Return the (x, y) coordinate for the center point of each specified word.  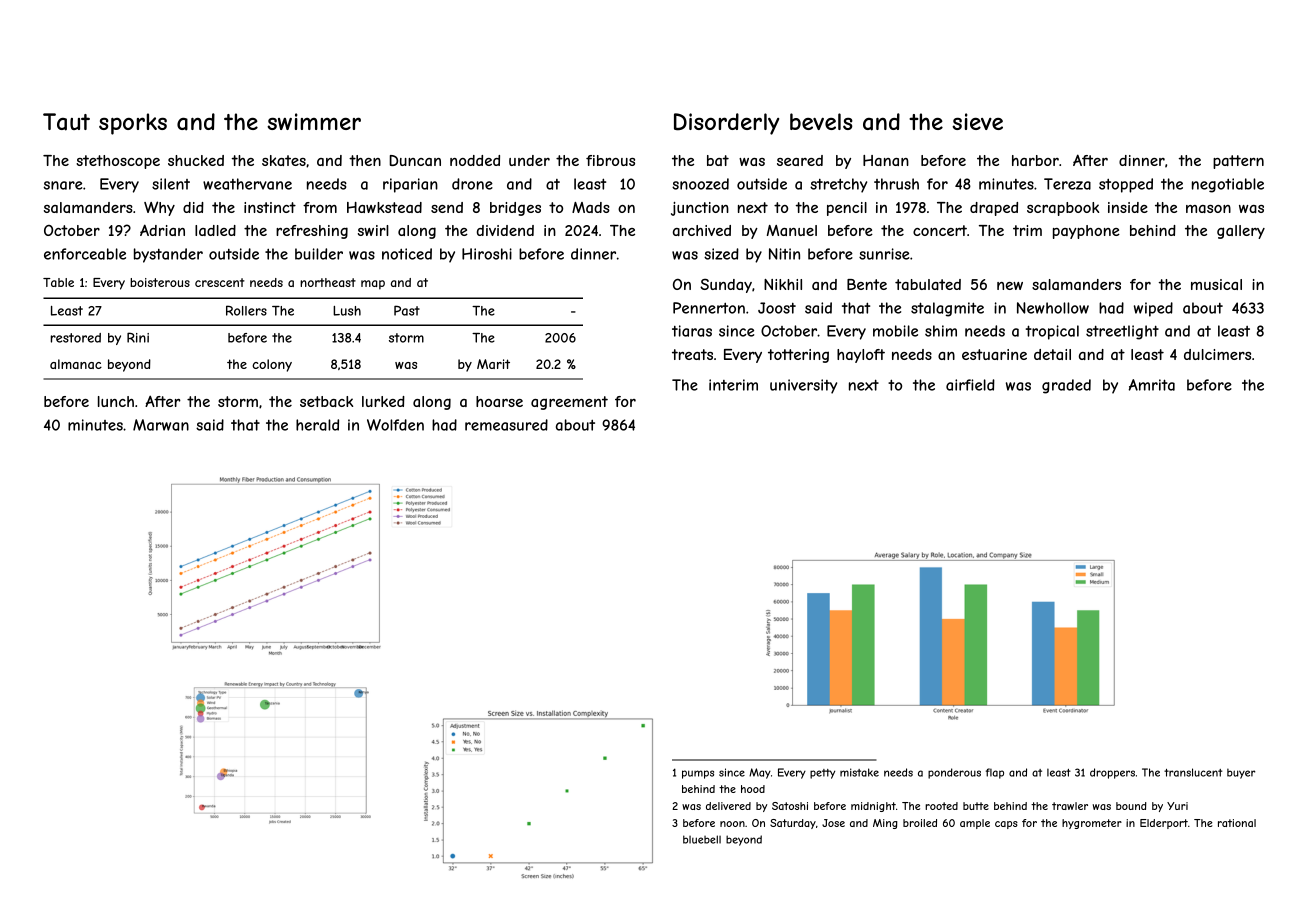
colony (272, 365)
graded (1066, 386)
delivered (728, 806)
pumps (698, 774)
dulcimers (1217, 354)
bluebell (702, 839)
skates (284, 160)
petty (822, 774)
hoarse (499, 401)
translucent (1193, 772)
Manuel (792, 230)
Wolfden (395, 425)
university (803, 386)
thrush (896, 184)
